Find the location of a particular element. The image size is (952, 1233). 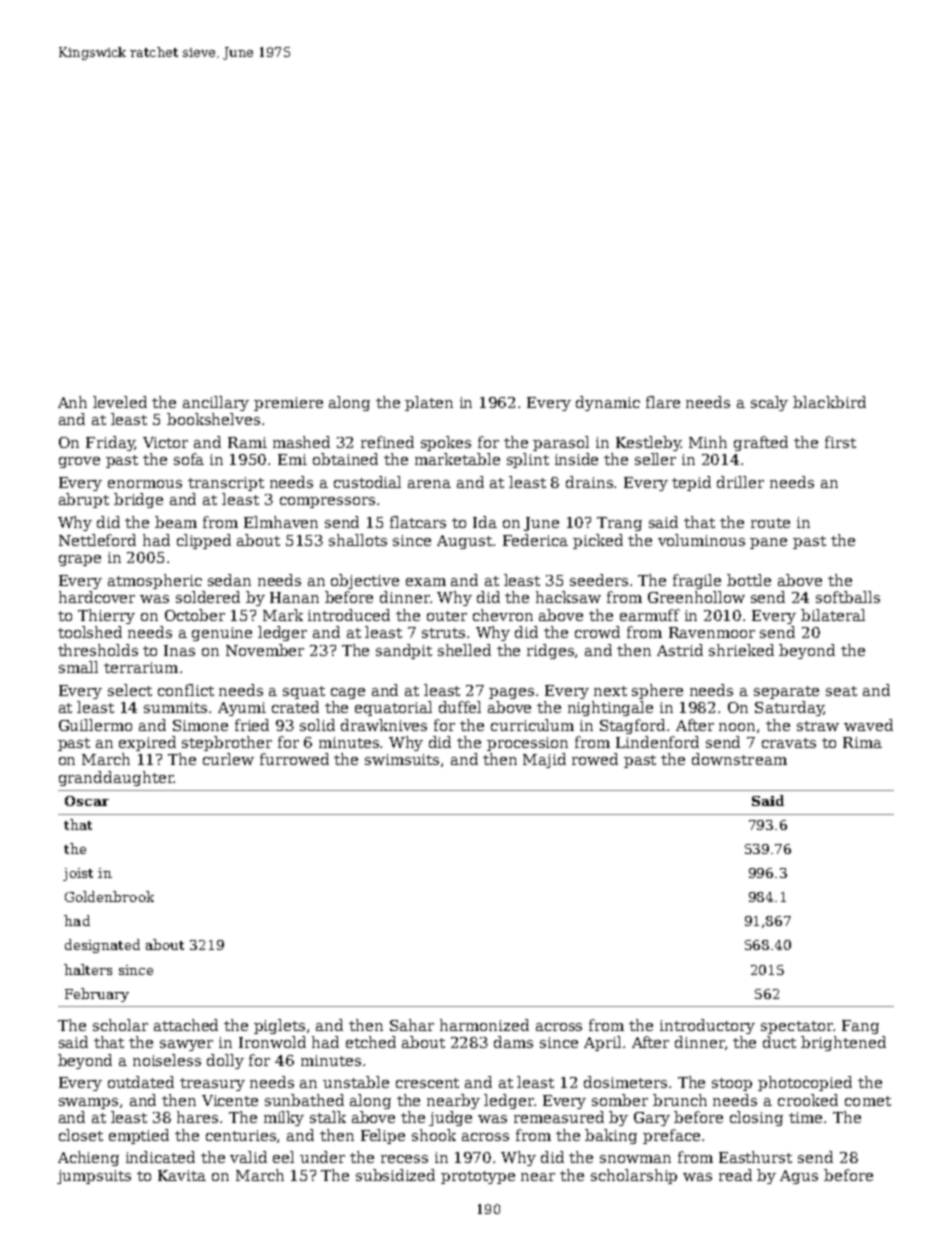

outdated is located at coordinates (141, 1082).
